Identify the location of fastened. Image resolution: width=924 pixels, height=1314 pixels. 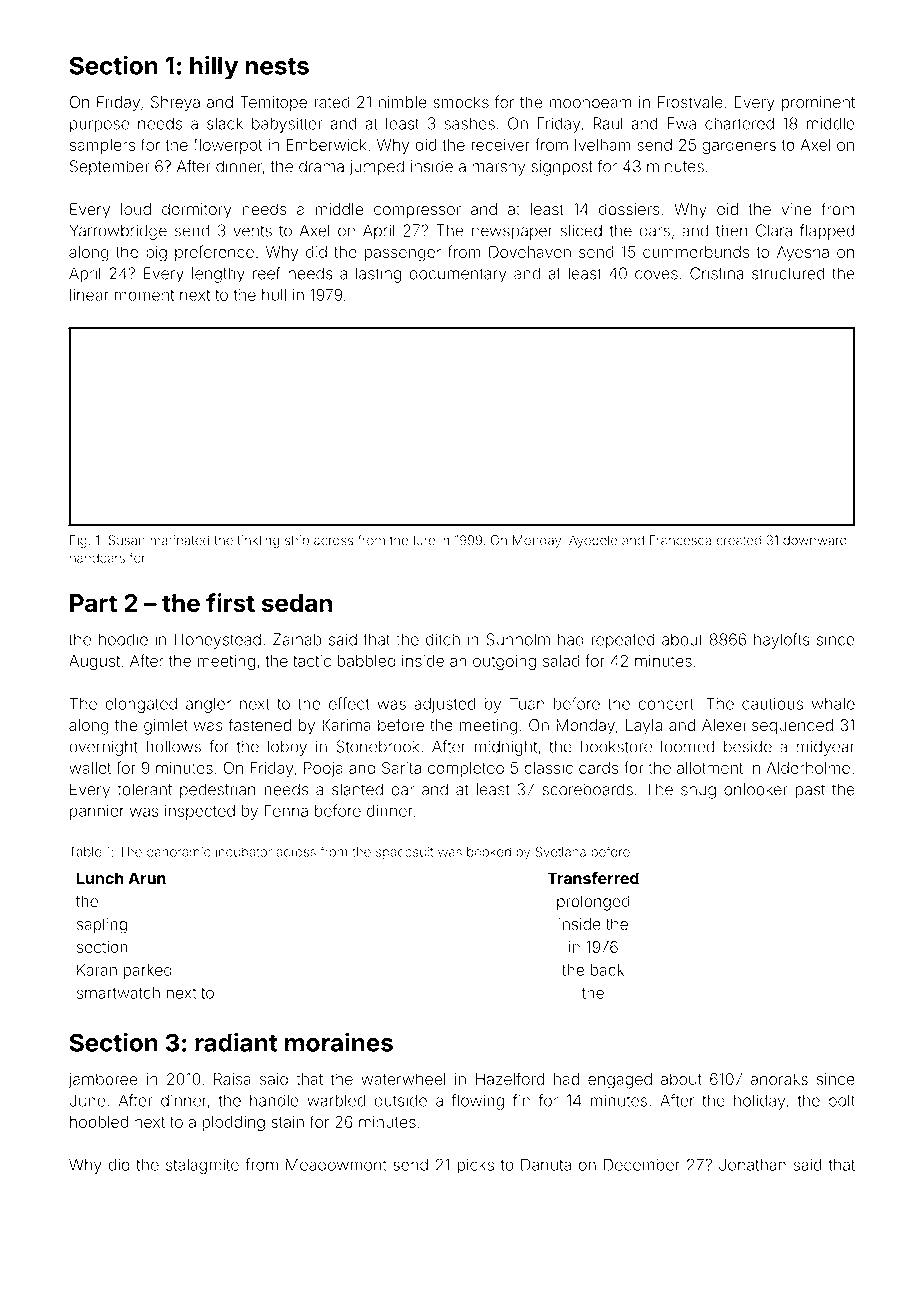
(259, 725).
